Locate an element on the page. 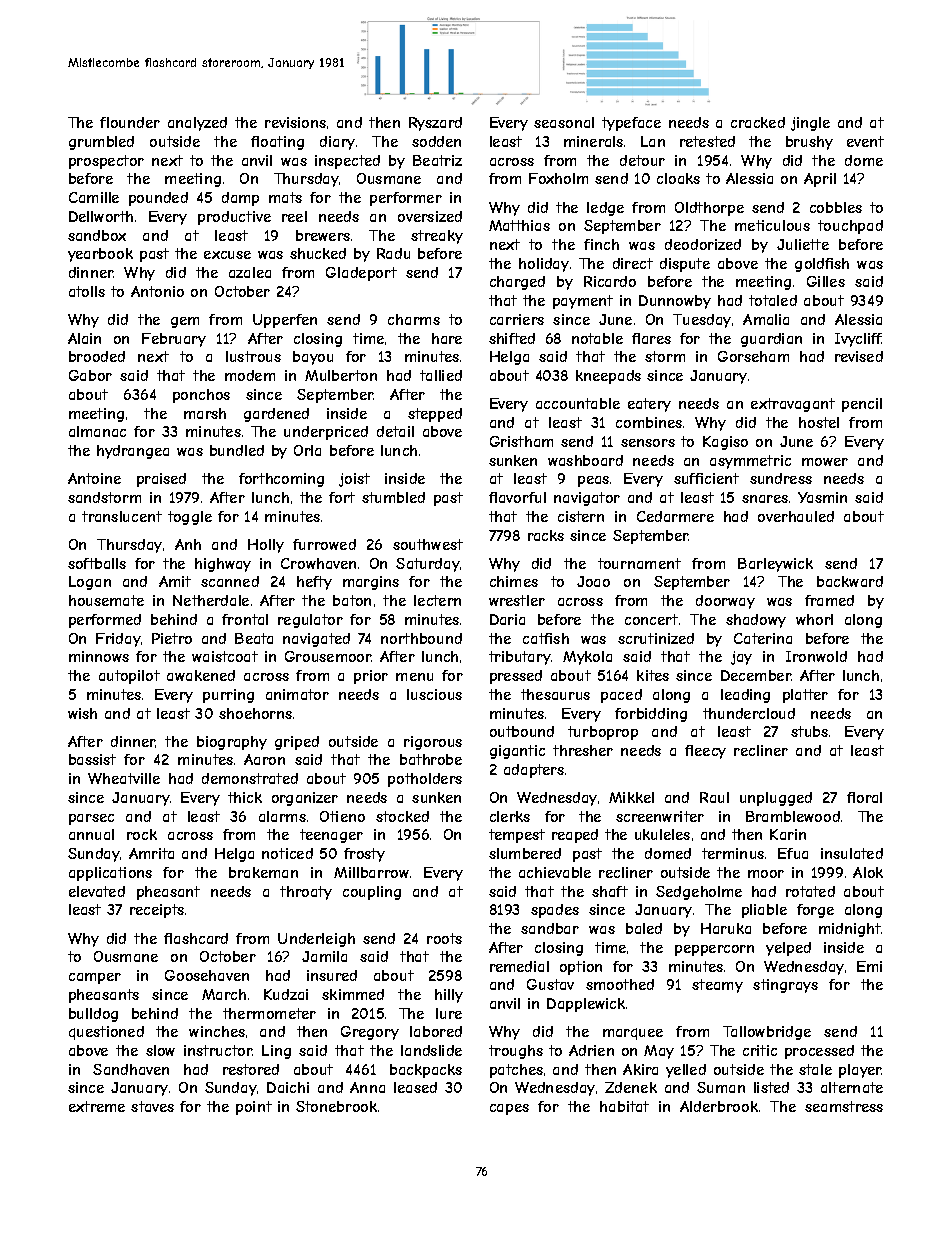 The width and height of the document is (952, 1233). Anh is located at coordinates (188, 544).
